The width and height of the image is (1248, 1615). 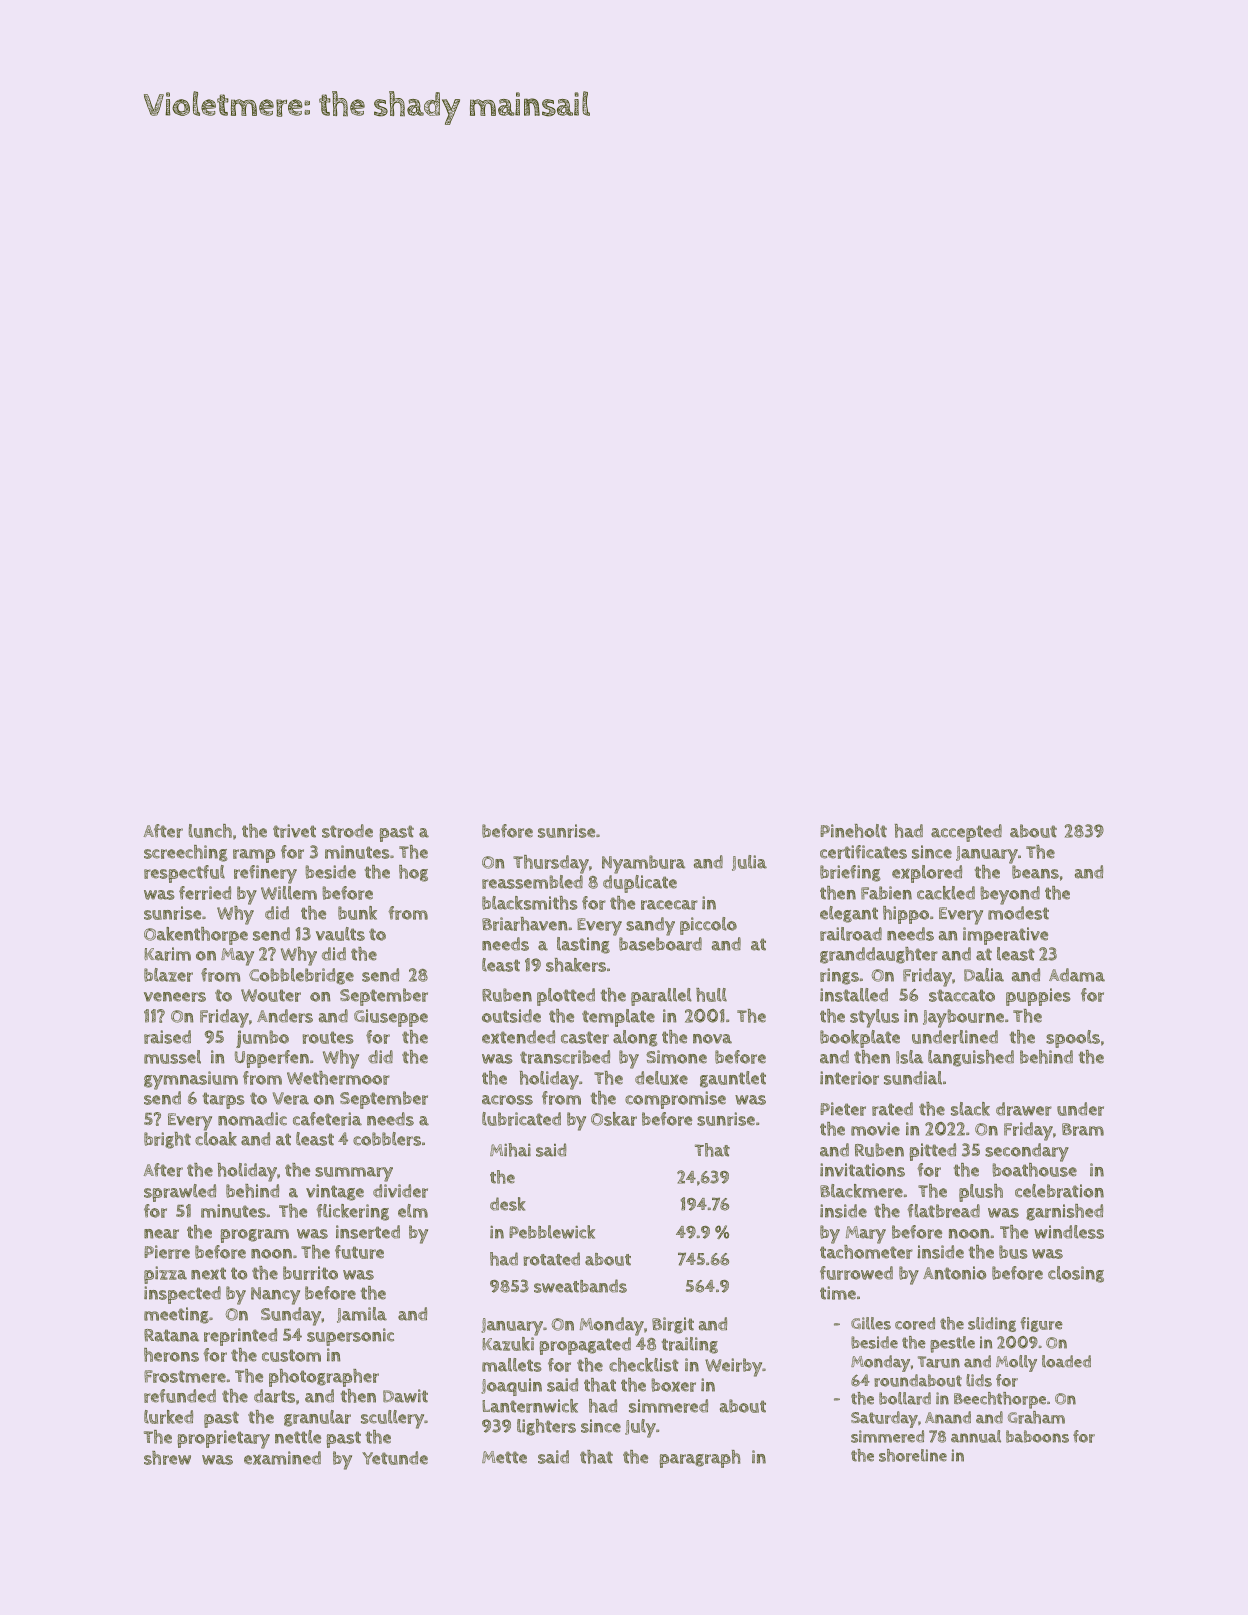 What do you see at coordinates (347, 831) in the image?
I see `strode` at bounding box center [347, 831].
